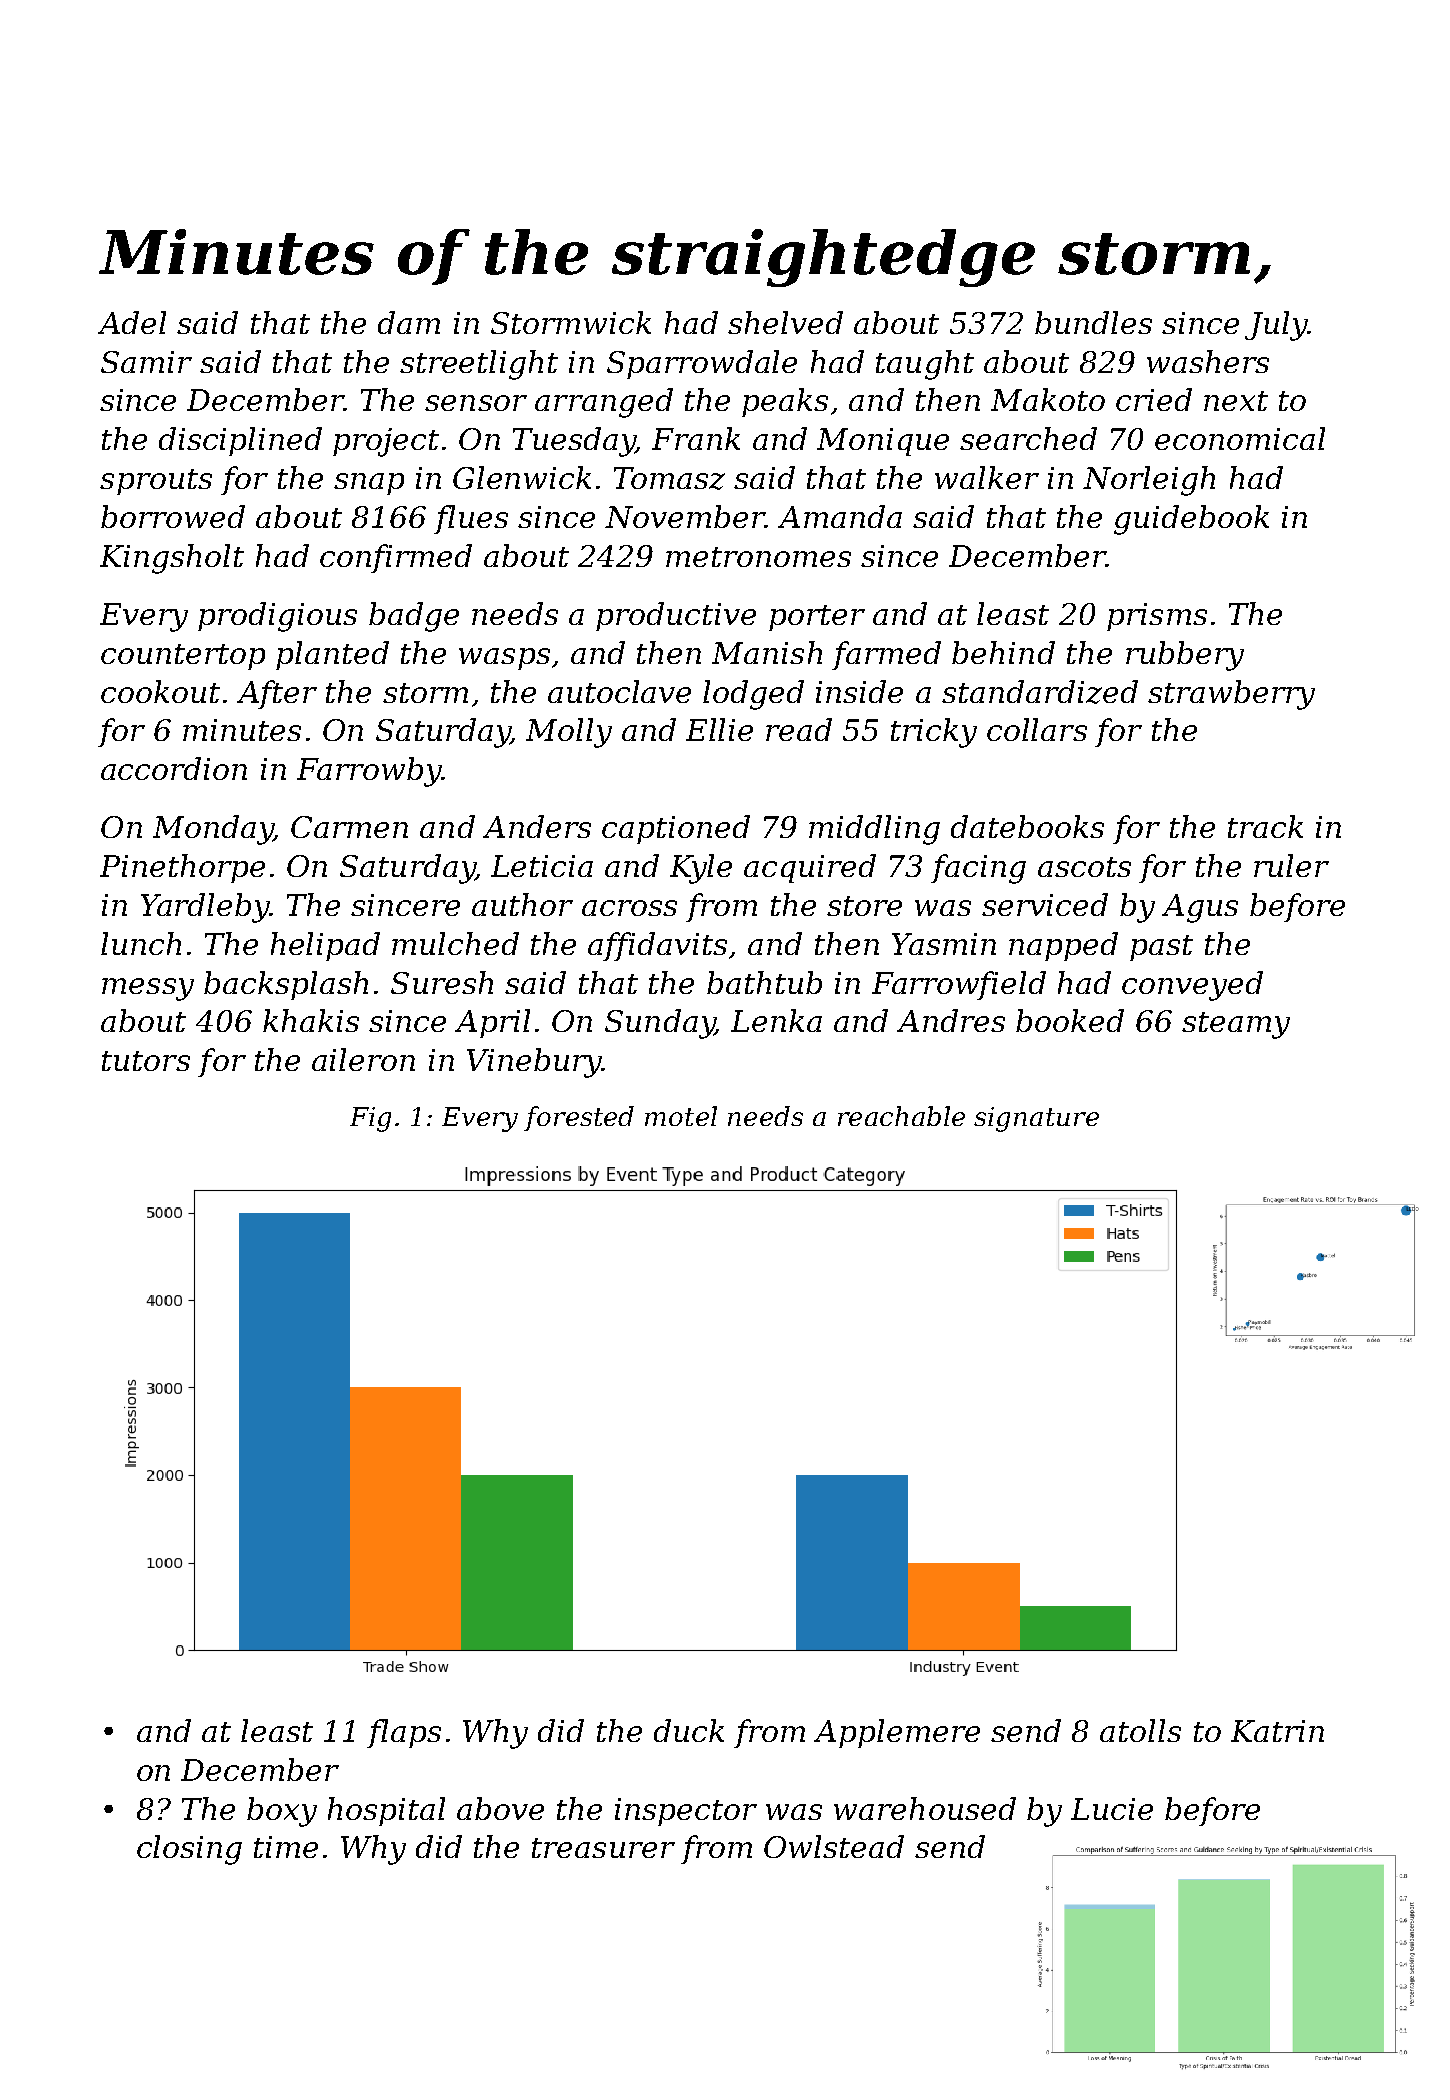 The width and height of the document is (1450, 2100). What do you see at coordinates (1208, 361) in the document?
I see `washers` at bounding box center [1208, 361].
